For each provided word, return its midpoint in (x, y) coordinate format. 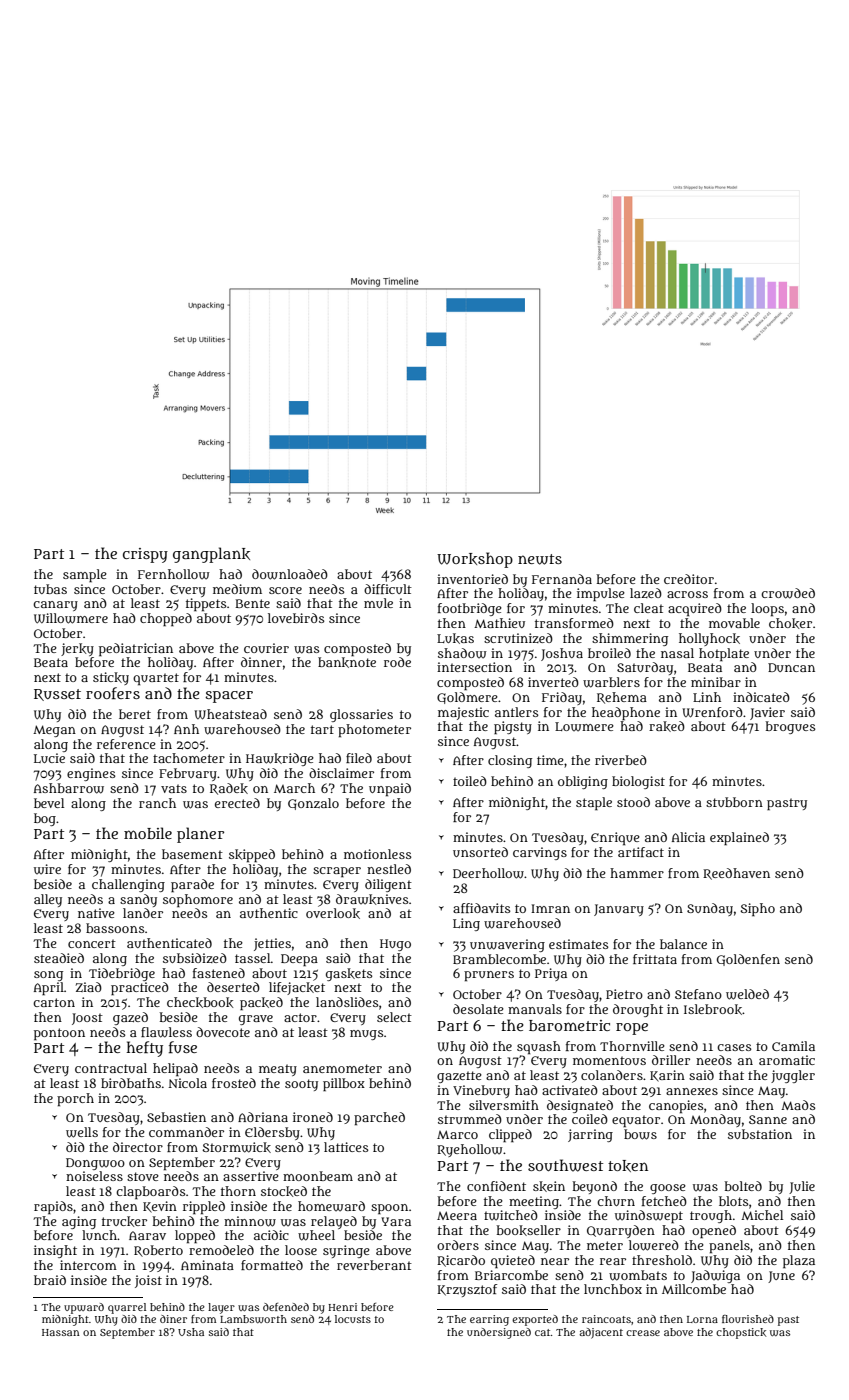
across (687, 594)
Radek (229, 789)
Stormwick (236, 1147)
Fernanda (562, 579)
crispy (145, 555)
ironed (313, 1117)
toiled (470, 781)
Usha (191, 1332)
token (628, 1166)
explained (739, 839)
